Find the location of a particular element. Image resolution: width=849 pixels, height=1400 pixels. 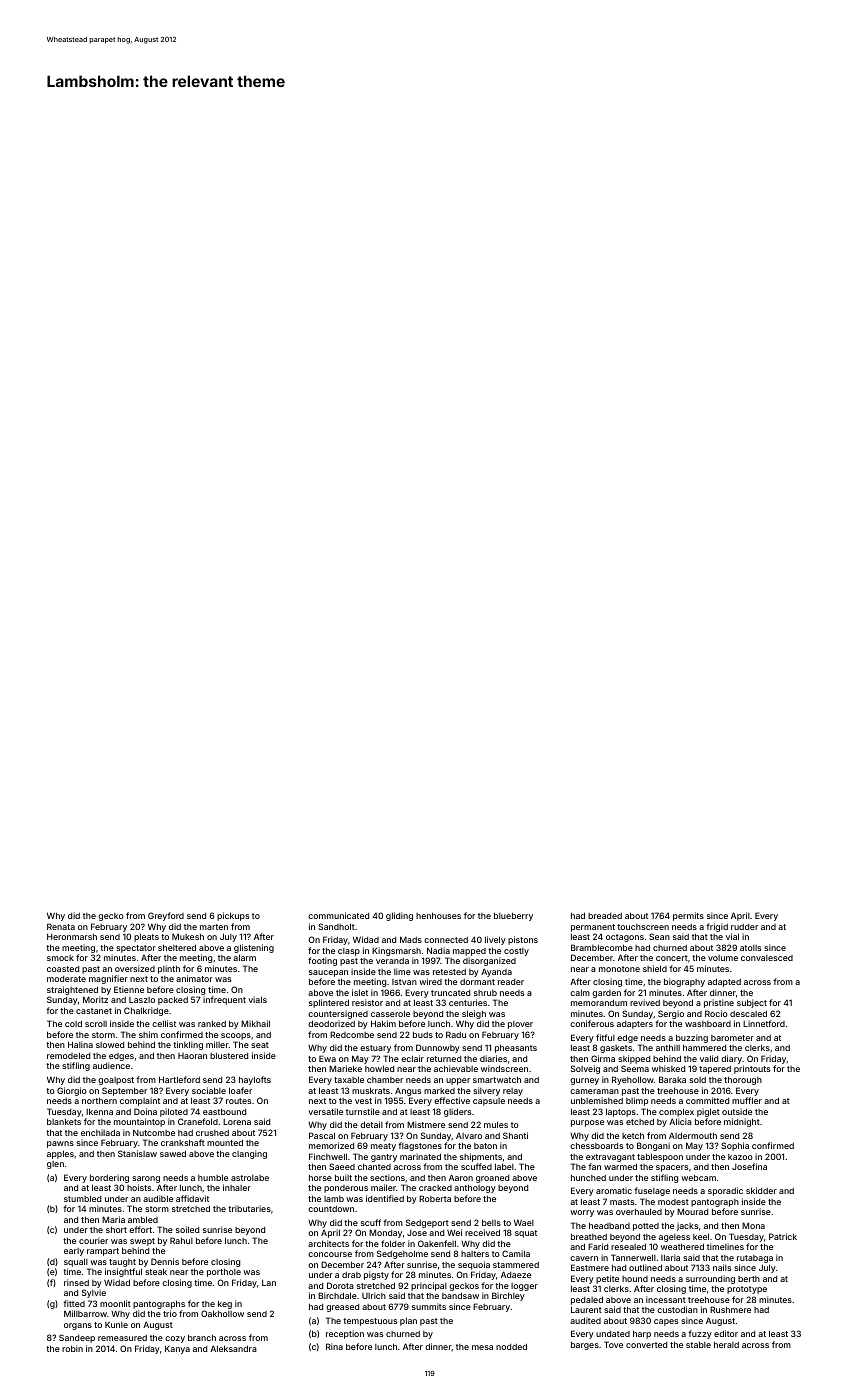

blimp is located at coordinates (637, 1101).
